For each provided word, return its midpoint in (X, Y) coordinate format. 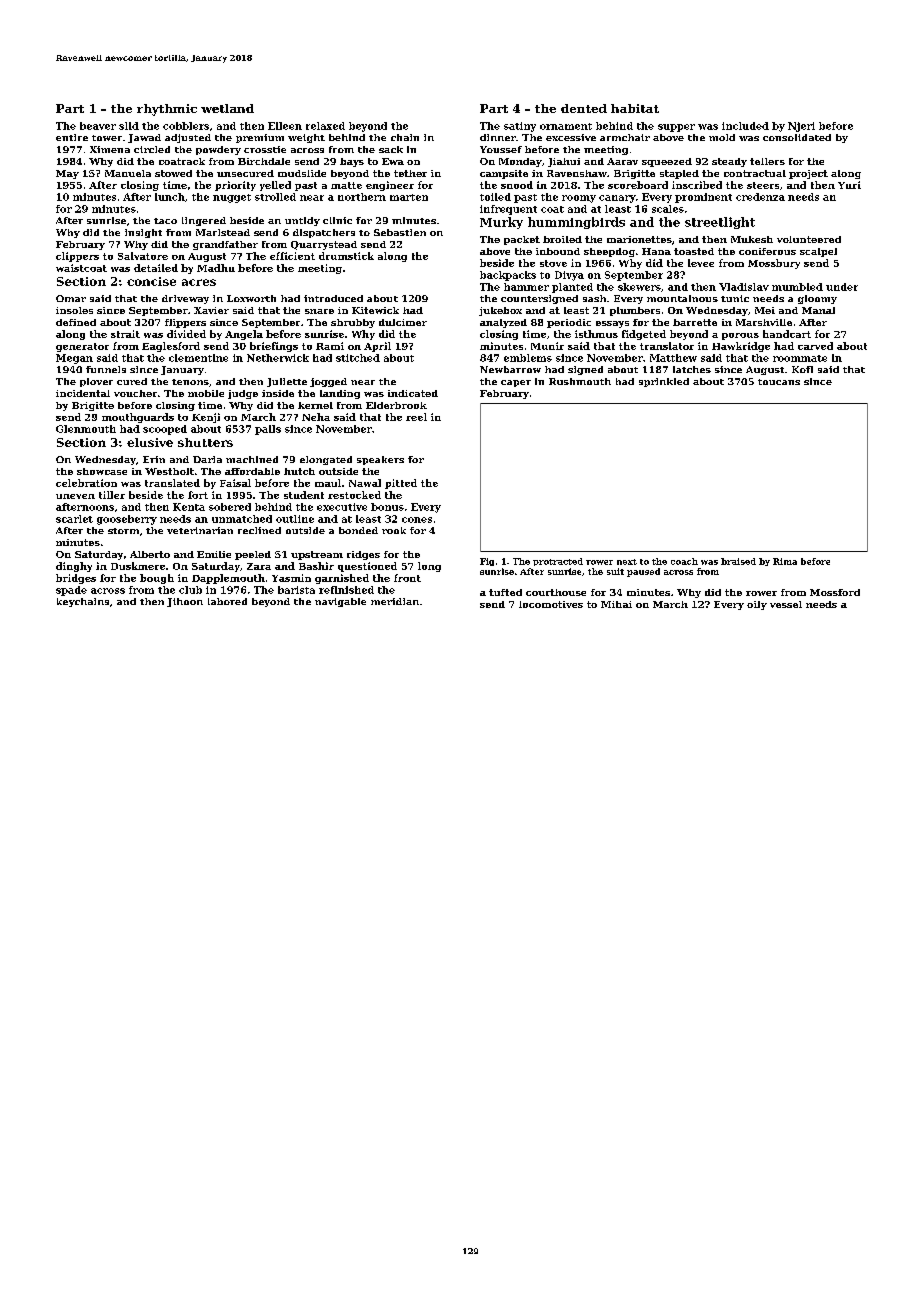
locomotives (551, 604)
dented (584, 108)
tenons (190, 382)
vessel (786, 604)
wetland (227, 108)
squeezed (667, 162)
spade (71, 591)
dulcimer (403, 322)
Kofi (802, 369)
